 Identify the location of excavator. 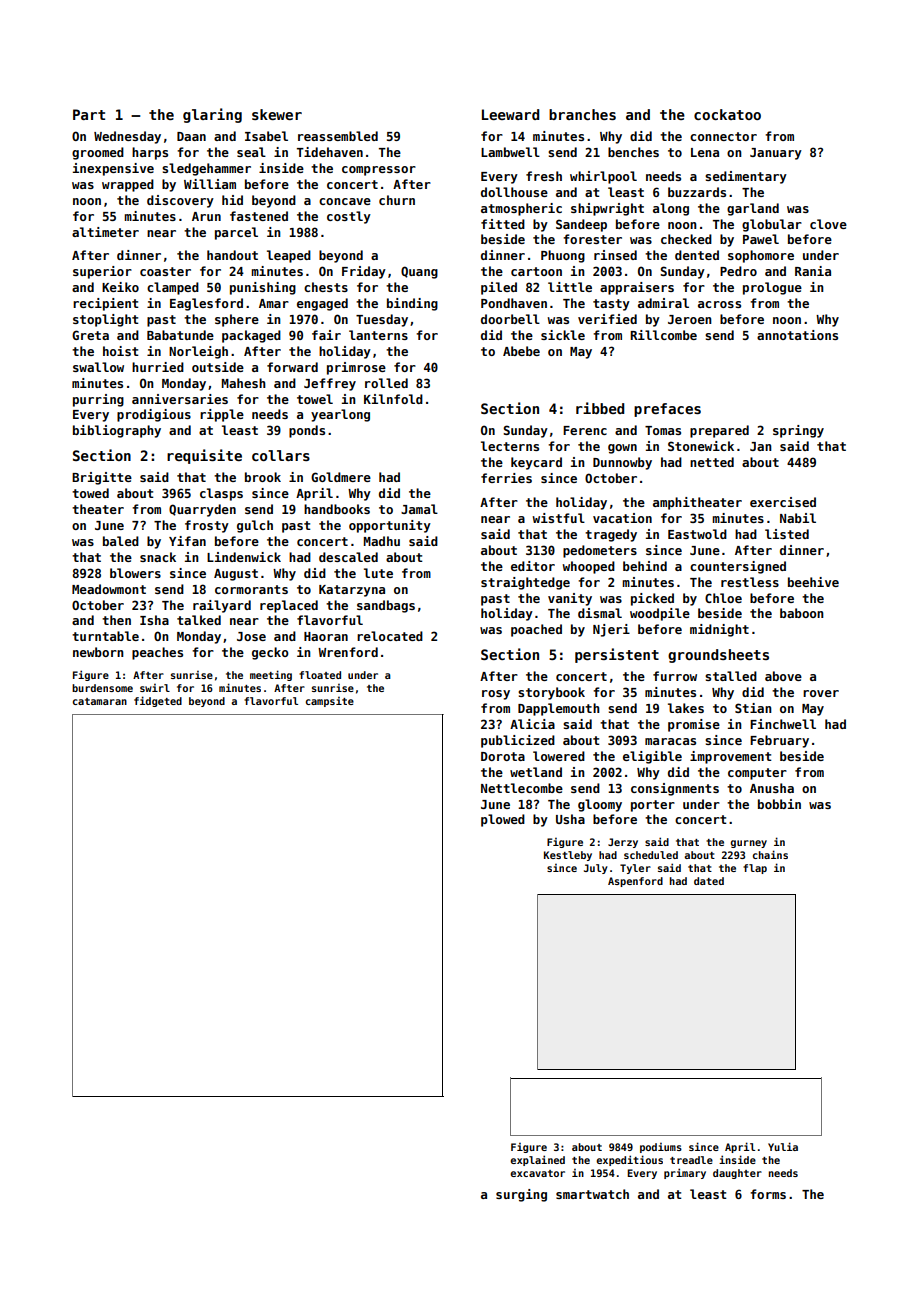
(537, 1173).
